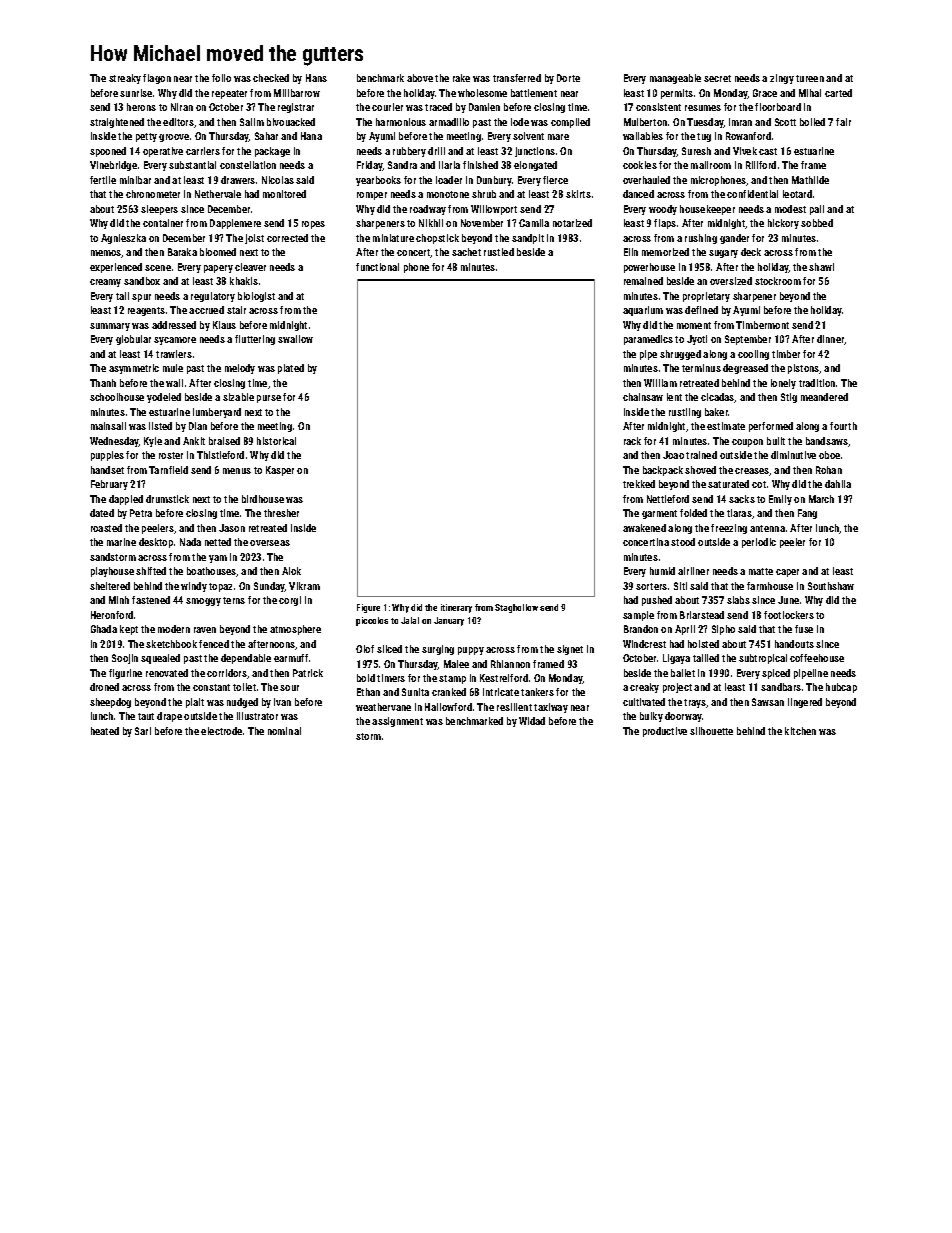  I want to click on Staghollow, so click(516, 608).
